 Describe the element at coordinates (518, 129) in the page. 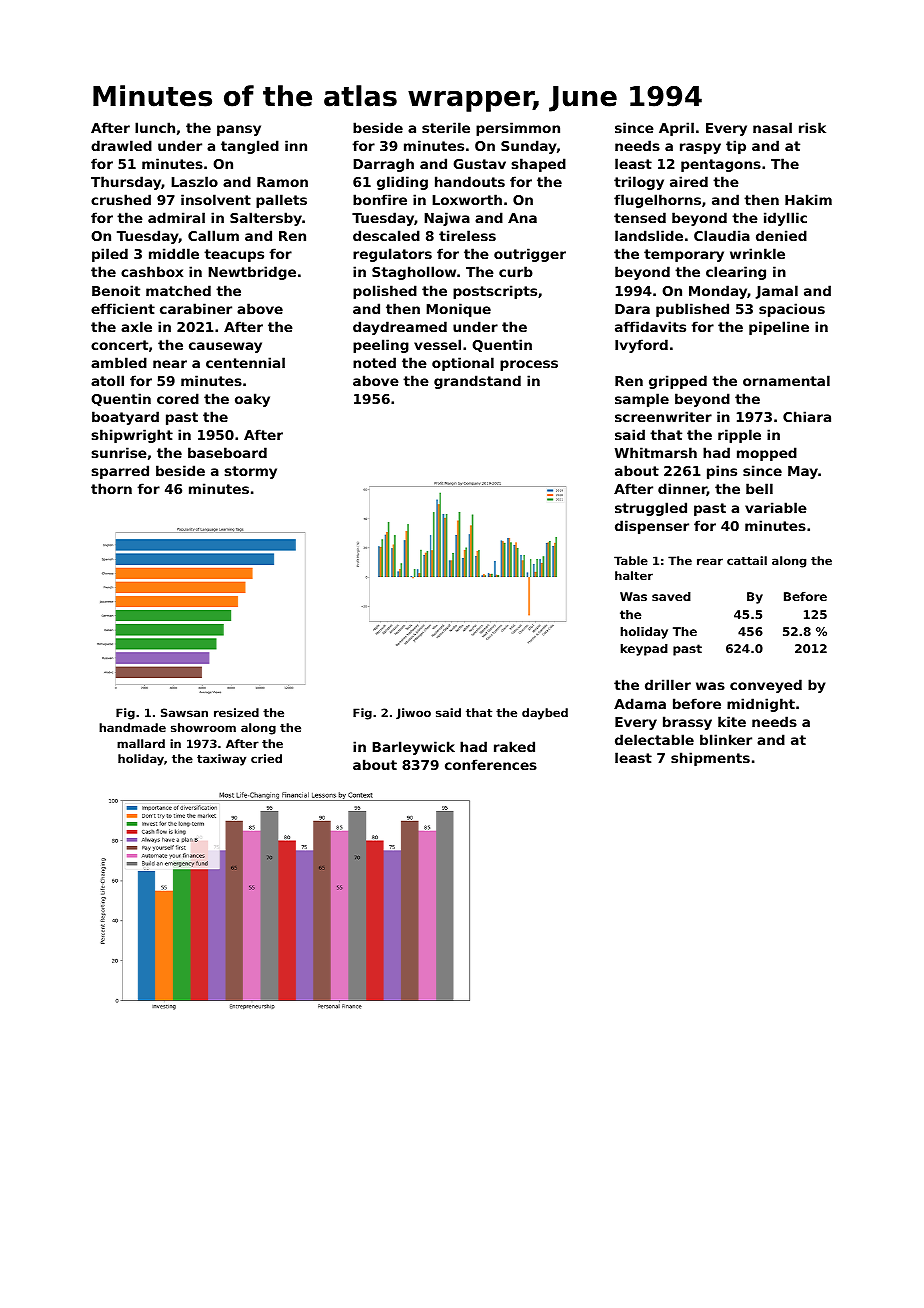

I see `persimmon` at that location.
